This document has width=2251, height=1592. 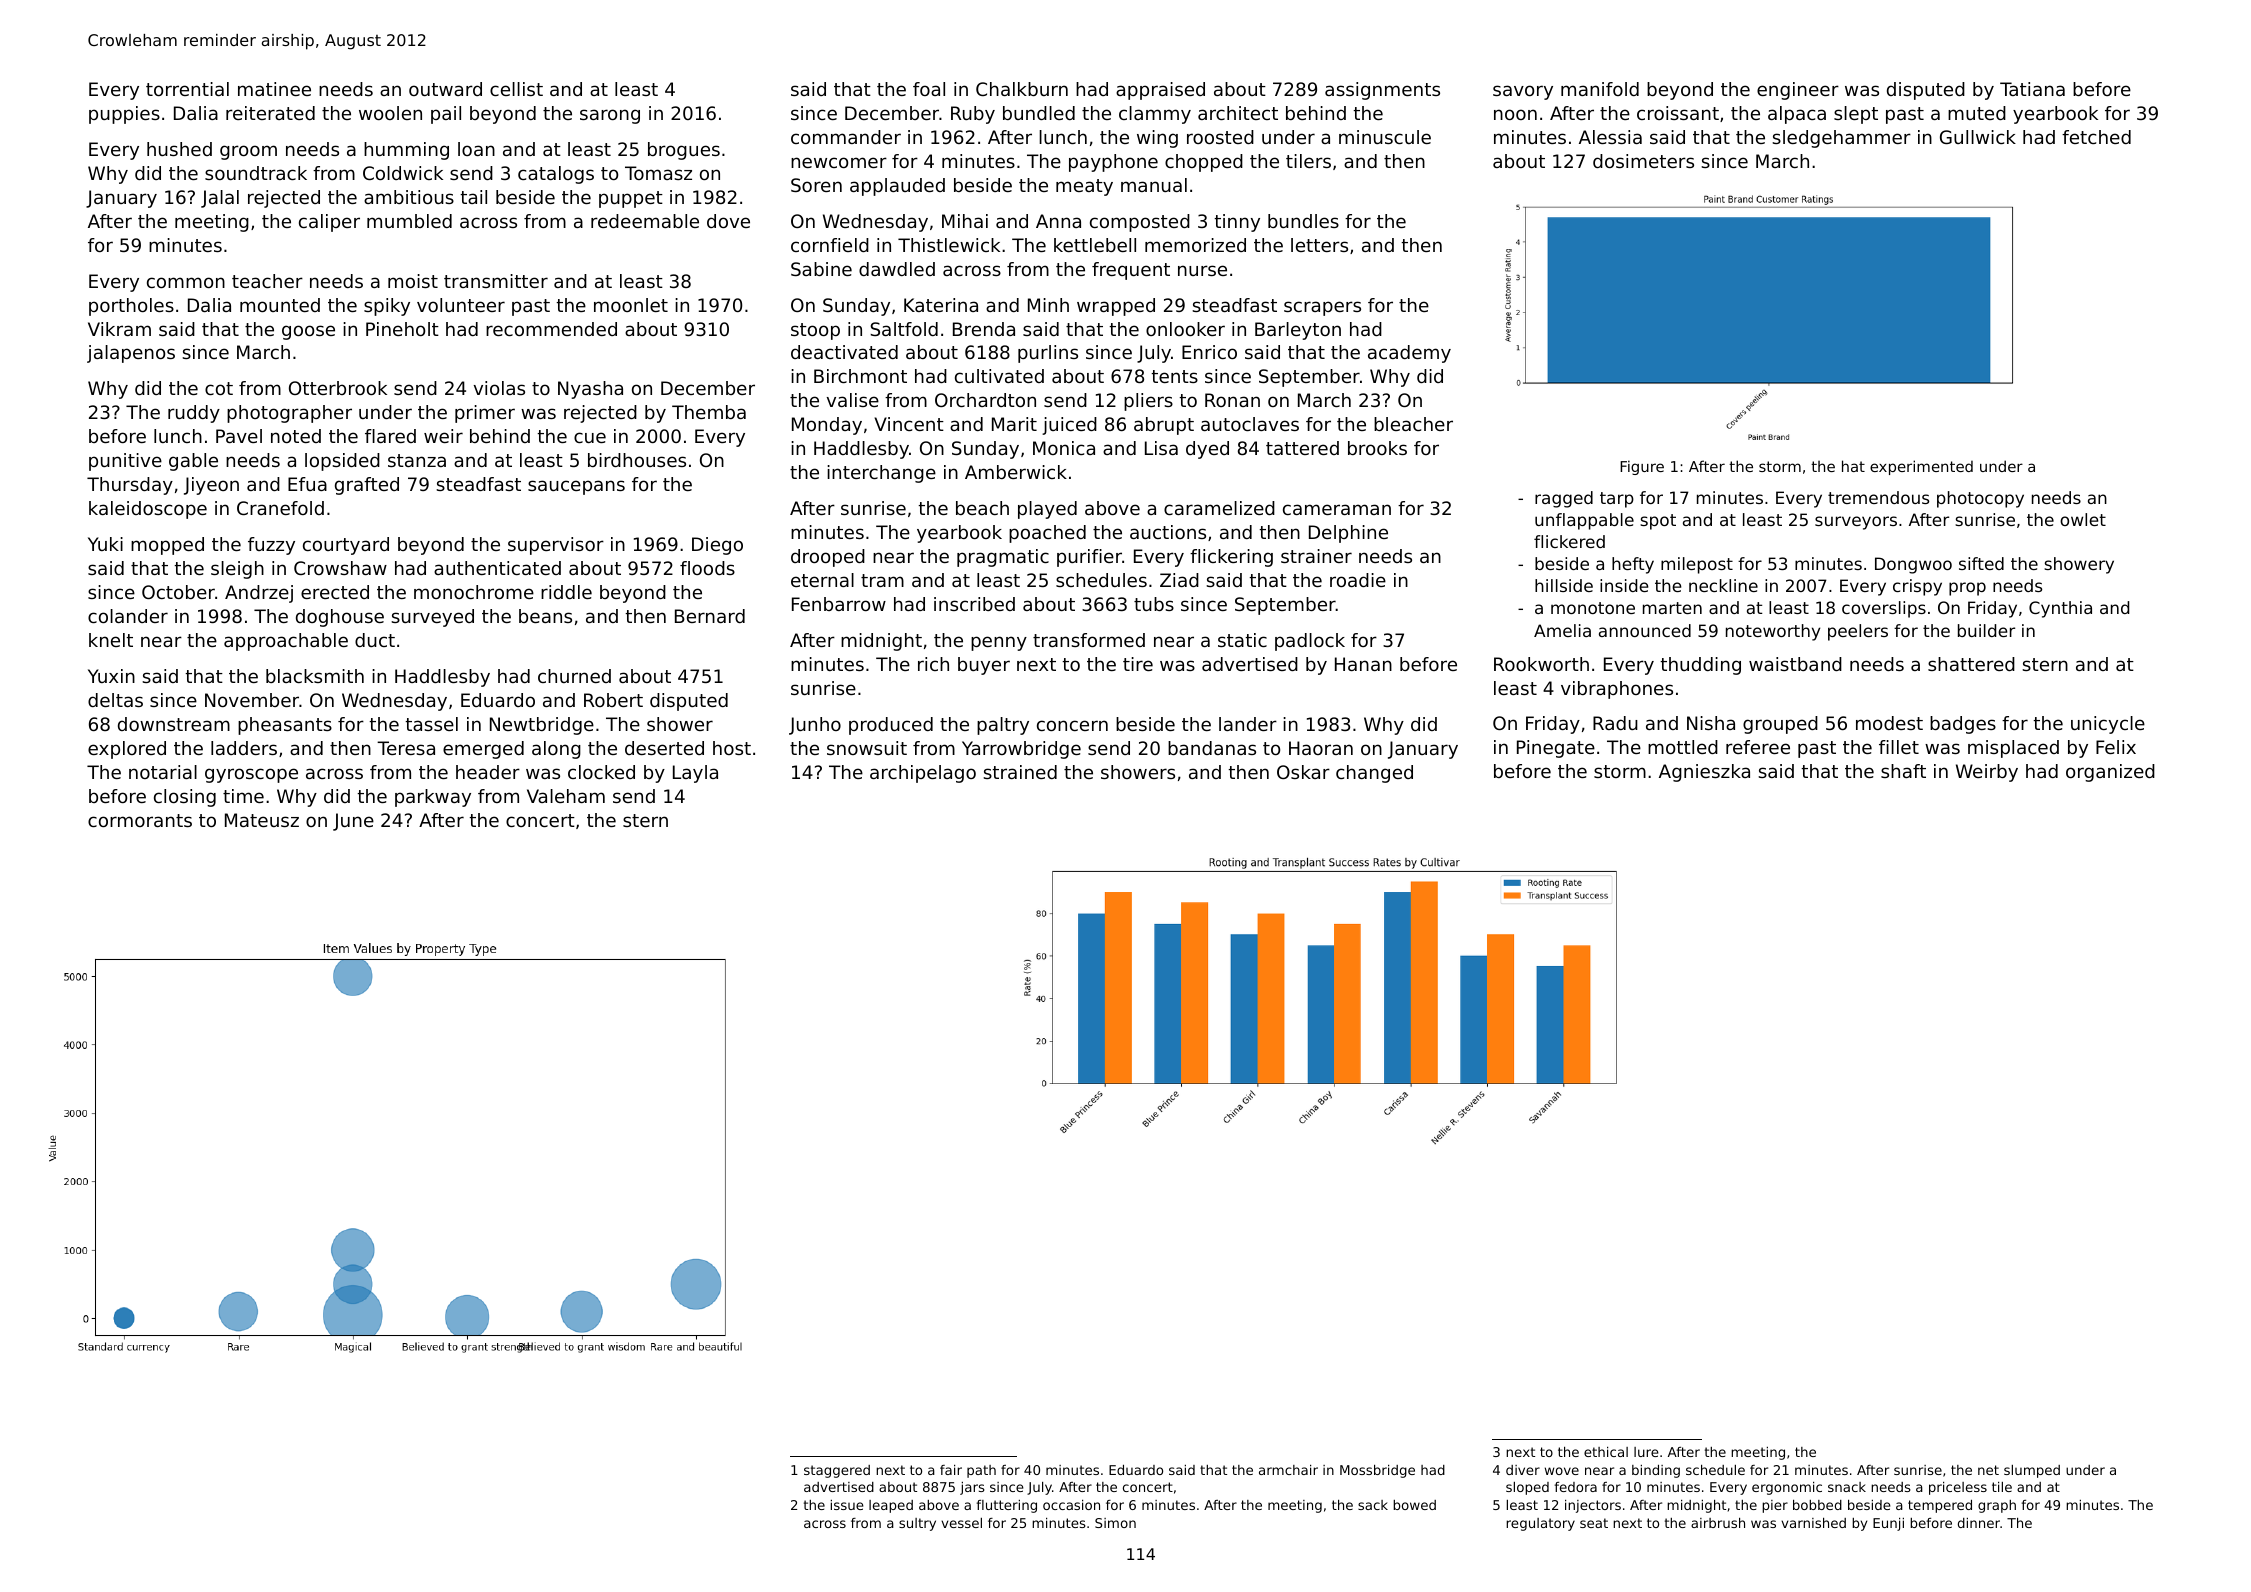 I want to click on Tatiana, so click(x=2032, y=89).
